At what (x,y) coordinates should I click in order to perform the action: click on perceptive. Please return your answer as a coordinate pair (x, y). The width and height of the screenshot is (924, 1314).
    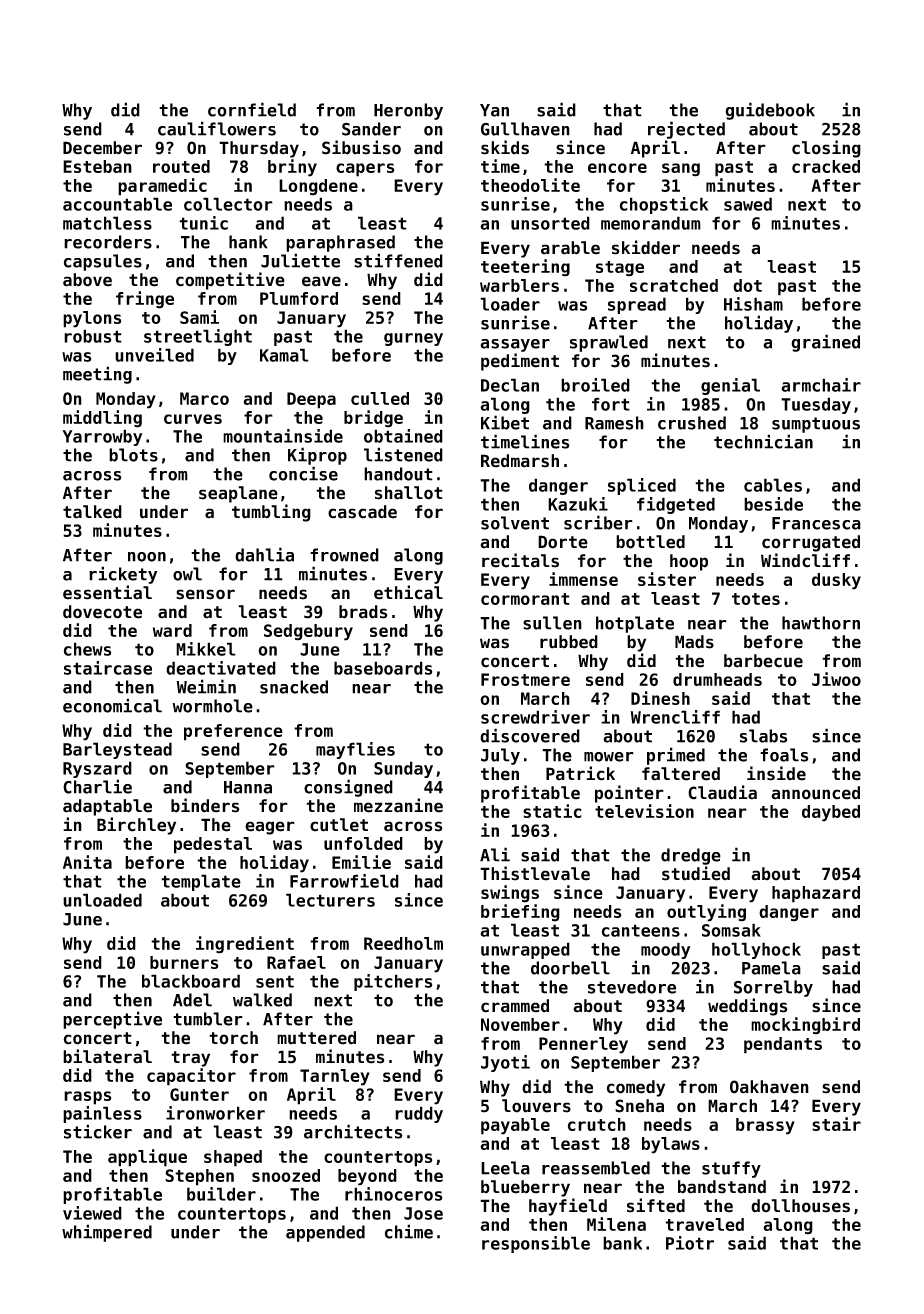
    Looking at the image, I should click on (112, 1020).
